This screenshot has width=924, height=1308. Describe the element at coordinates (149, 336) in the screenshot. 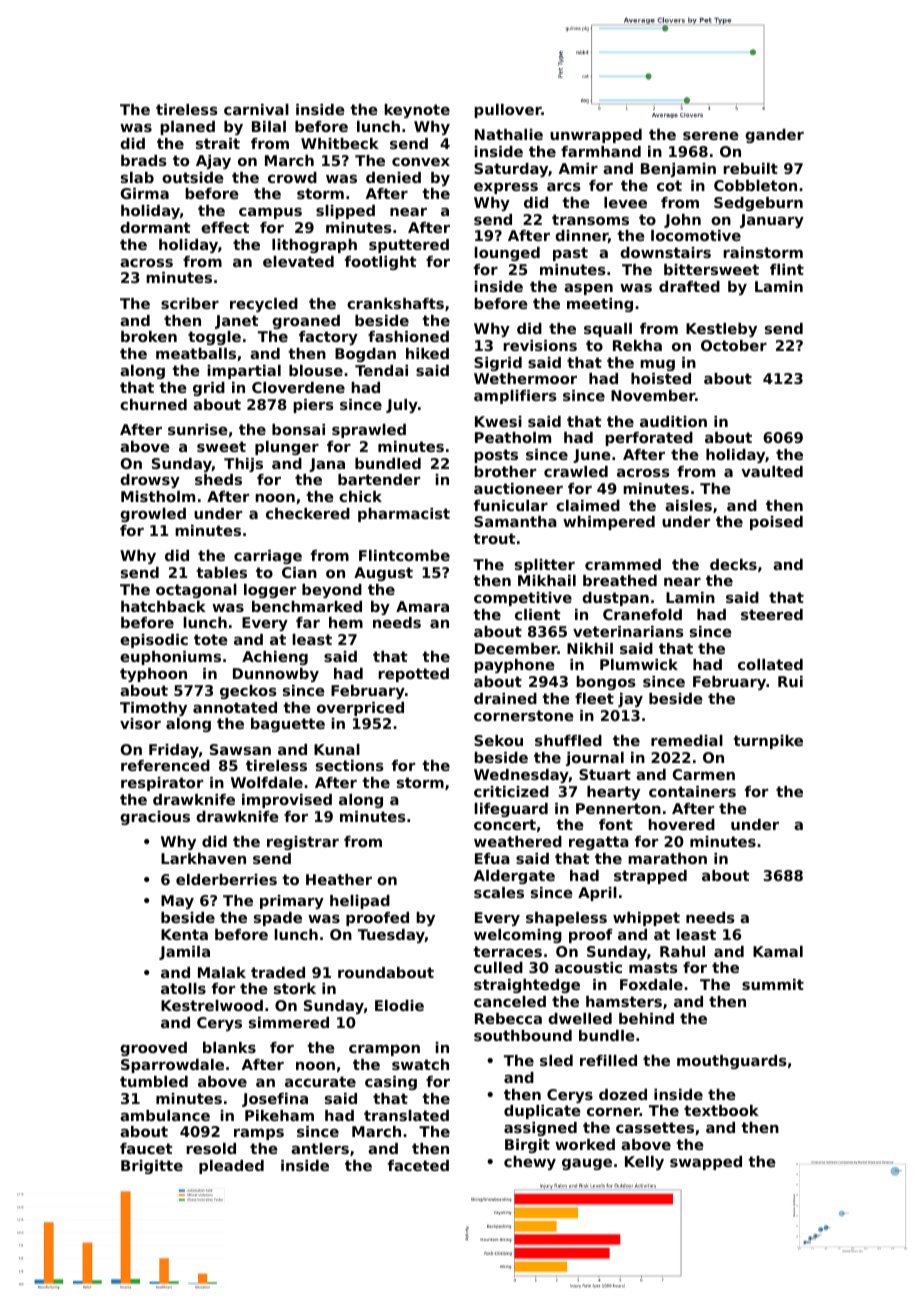

I see `broken` at that location.
